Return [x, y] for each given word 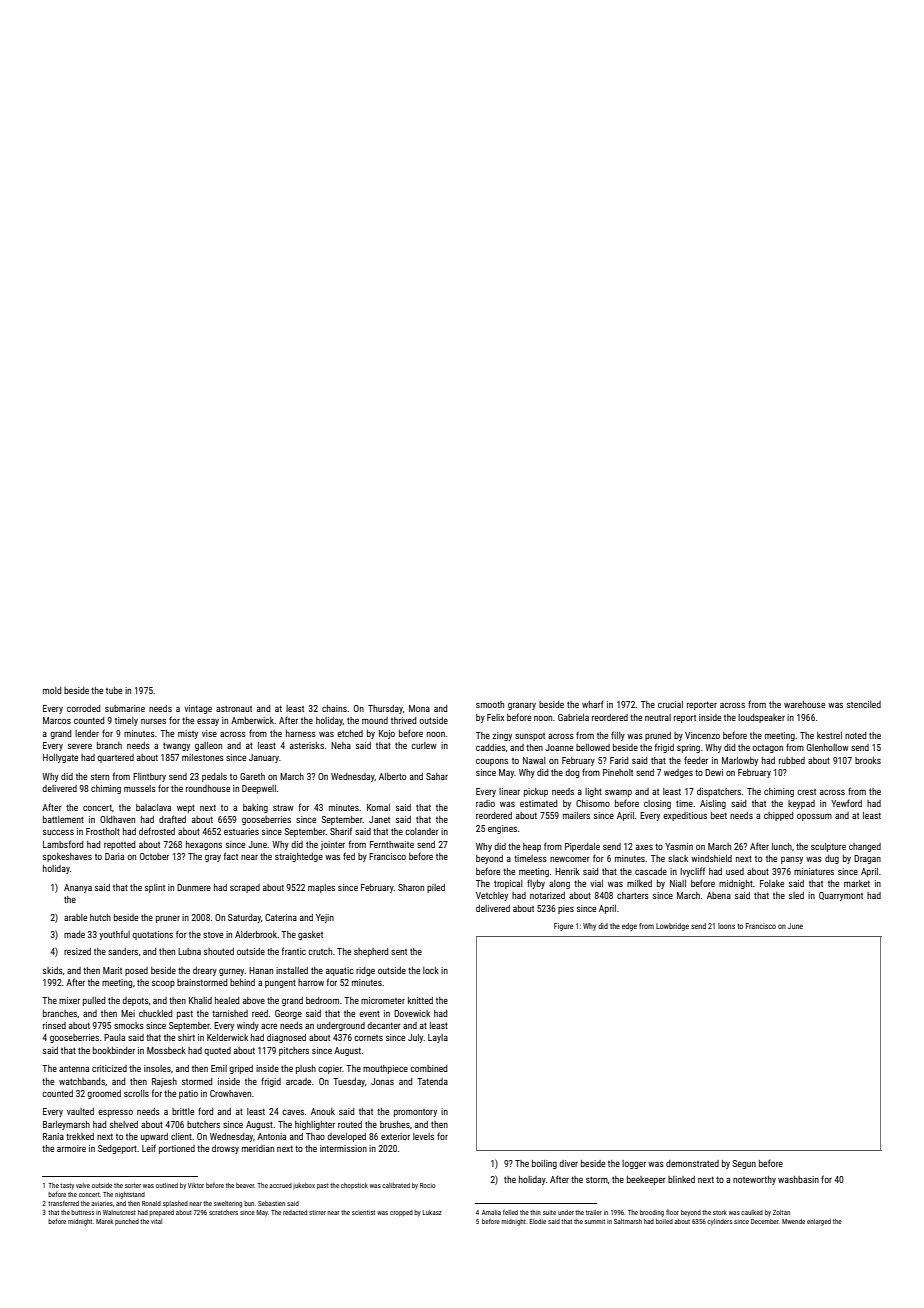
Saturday [244, 918]
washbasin [798, 1179]
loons [726, 926]
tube [114, 690]
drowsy [225, 1149]
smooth [490, 704]
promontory [415, 1113]
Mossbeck [166, 1050]
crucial [670, 704]
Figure [563, 927]
